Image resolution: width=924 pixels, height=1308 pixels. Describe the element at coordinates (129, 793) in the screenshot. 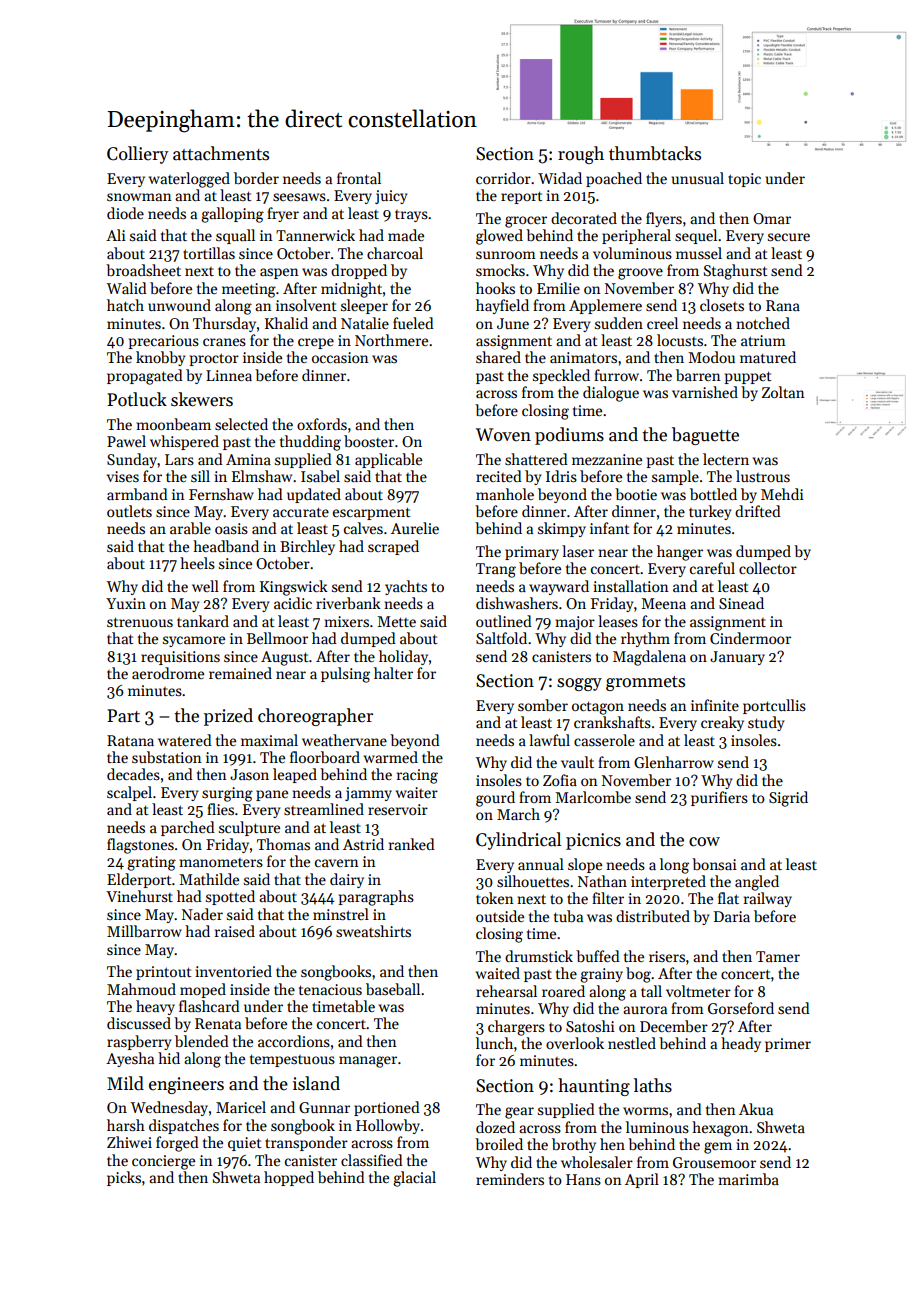

I see `scalpel` at that location.
